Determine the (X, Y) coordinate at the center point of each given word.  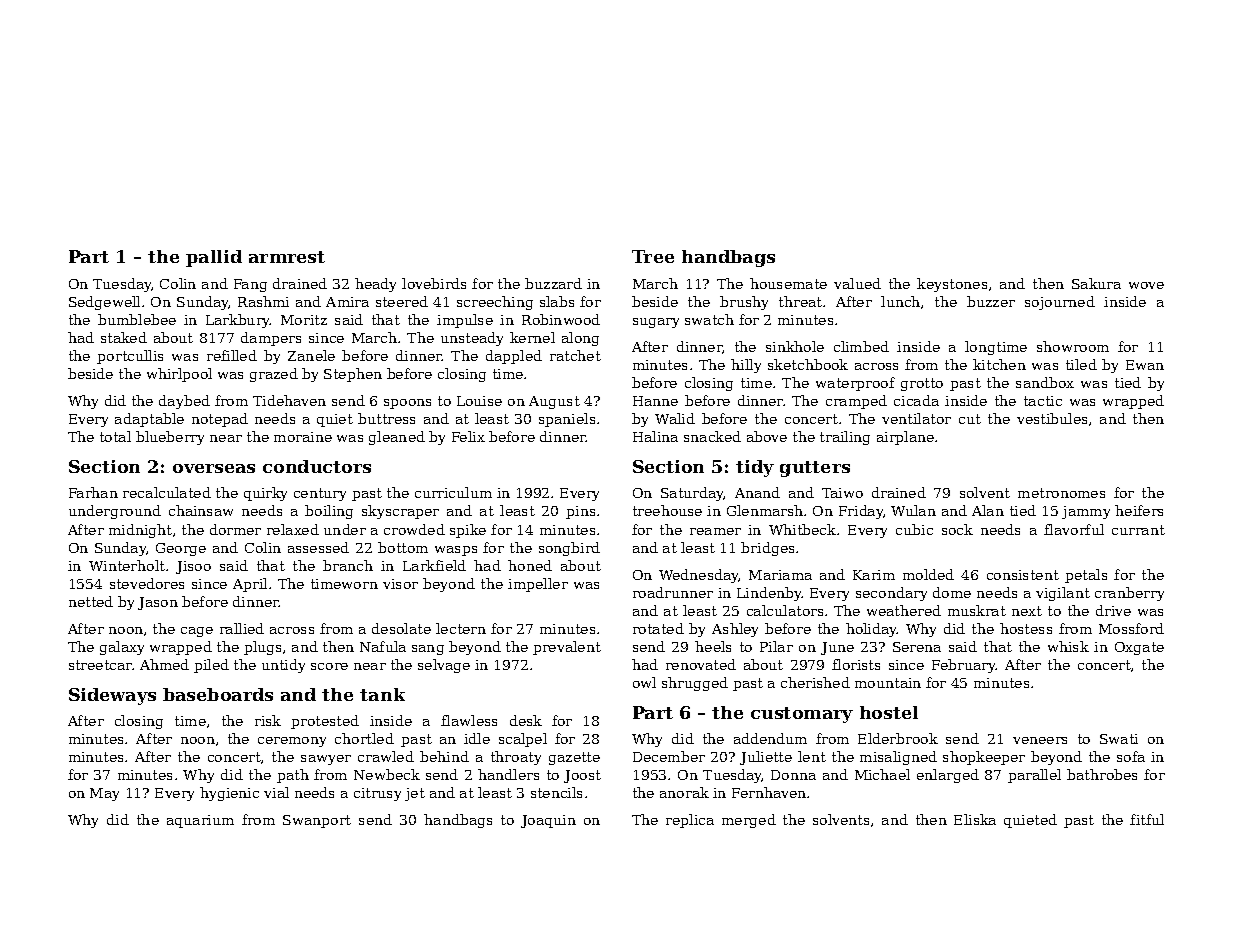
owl (644, 682)
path (293, 776)
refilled (232, 355)
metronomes (1061, 493)
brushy (744, 303)
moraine (303, 437)
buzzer (991, 301)
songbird (569, 549)
